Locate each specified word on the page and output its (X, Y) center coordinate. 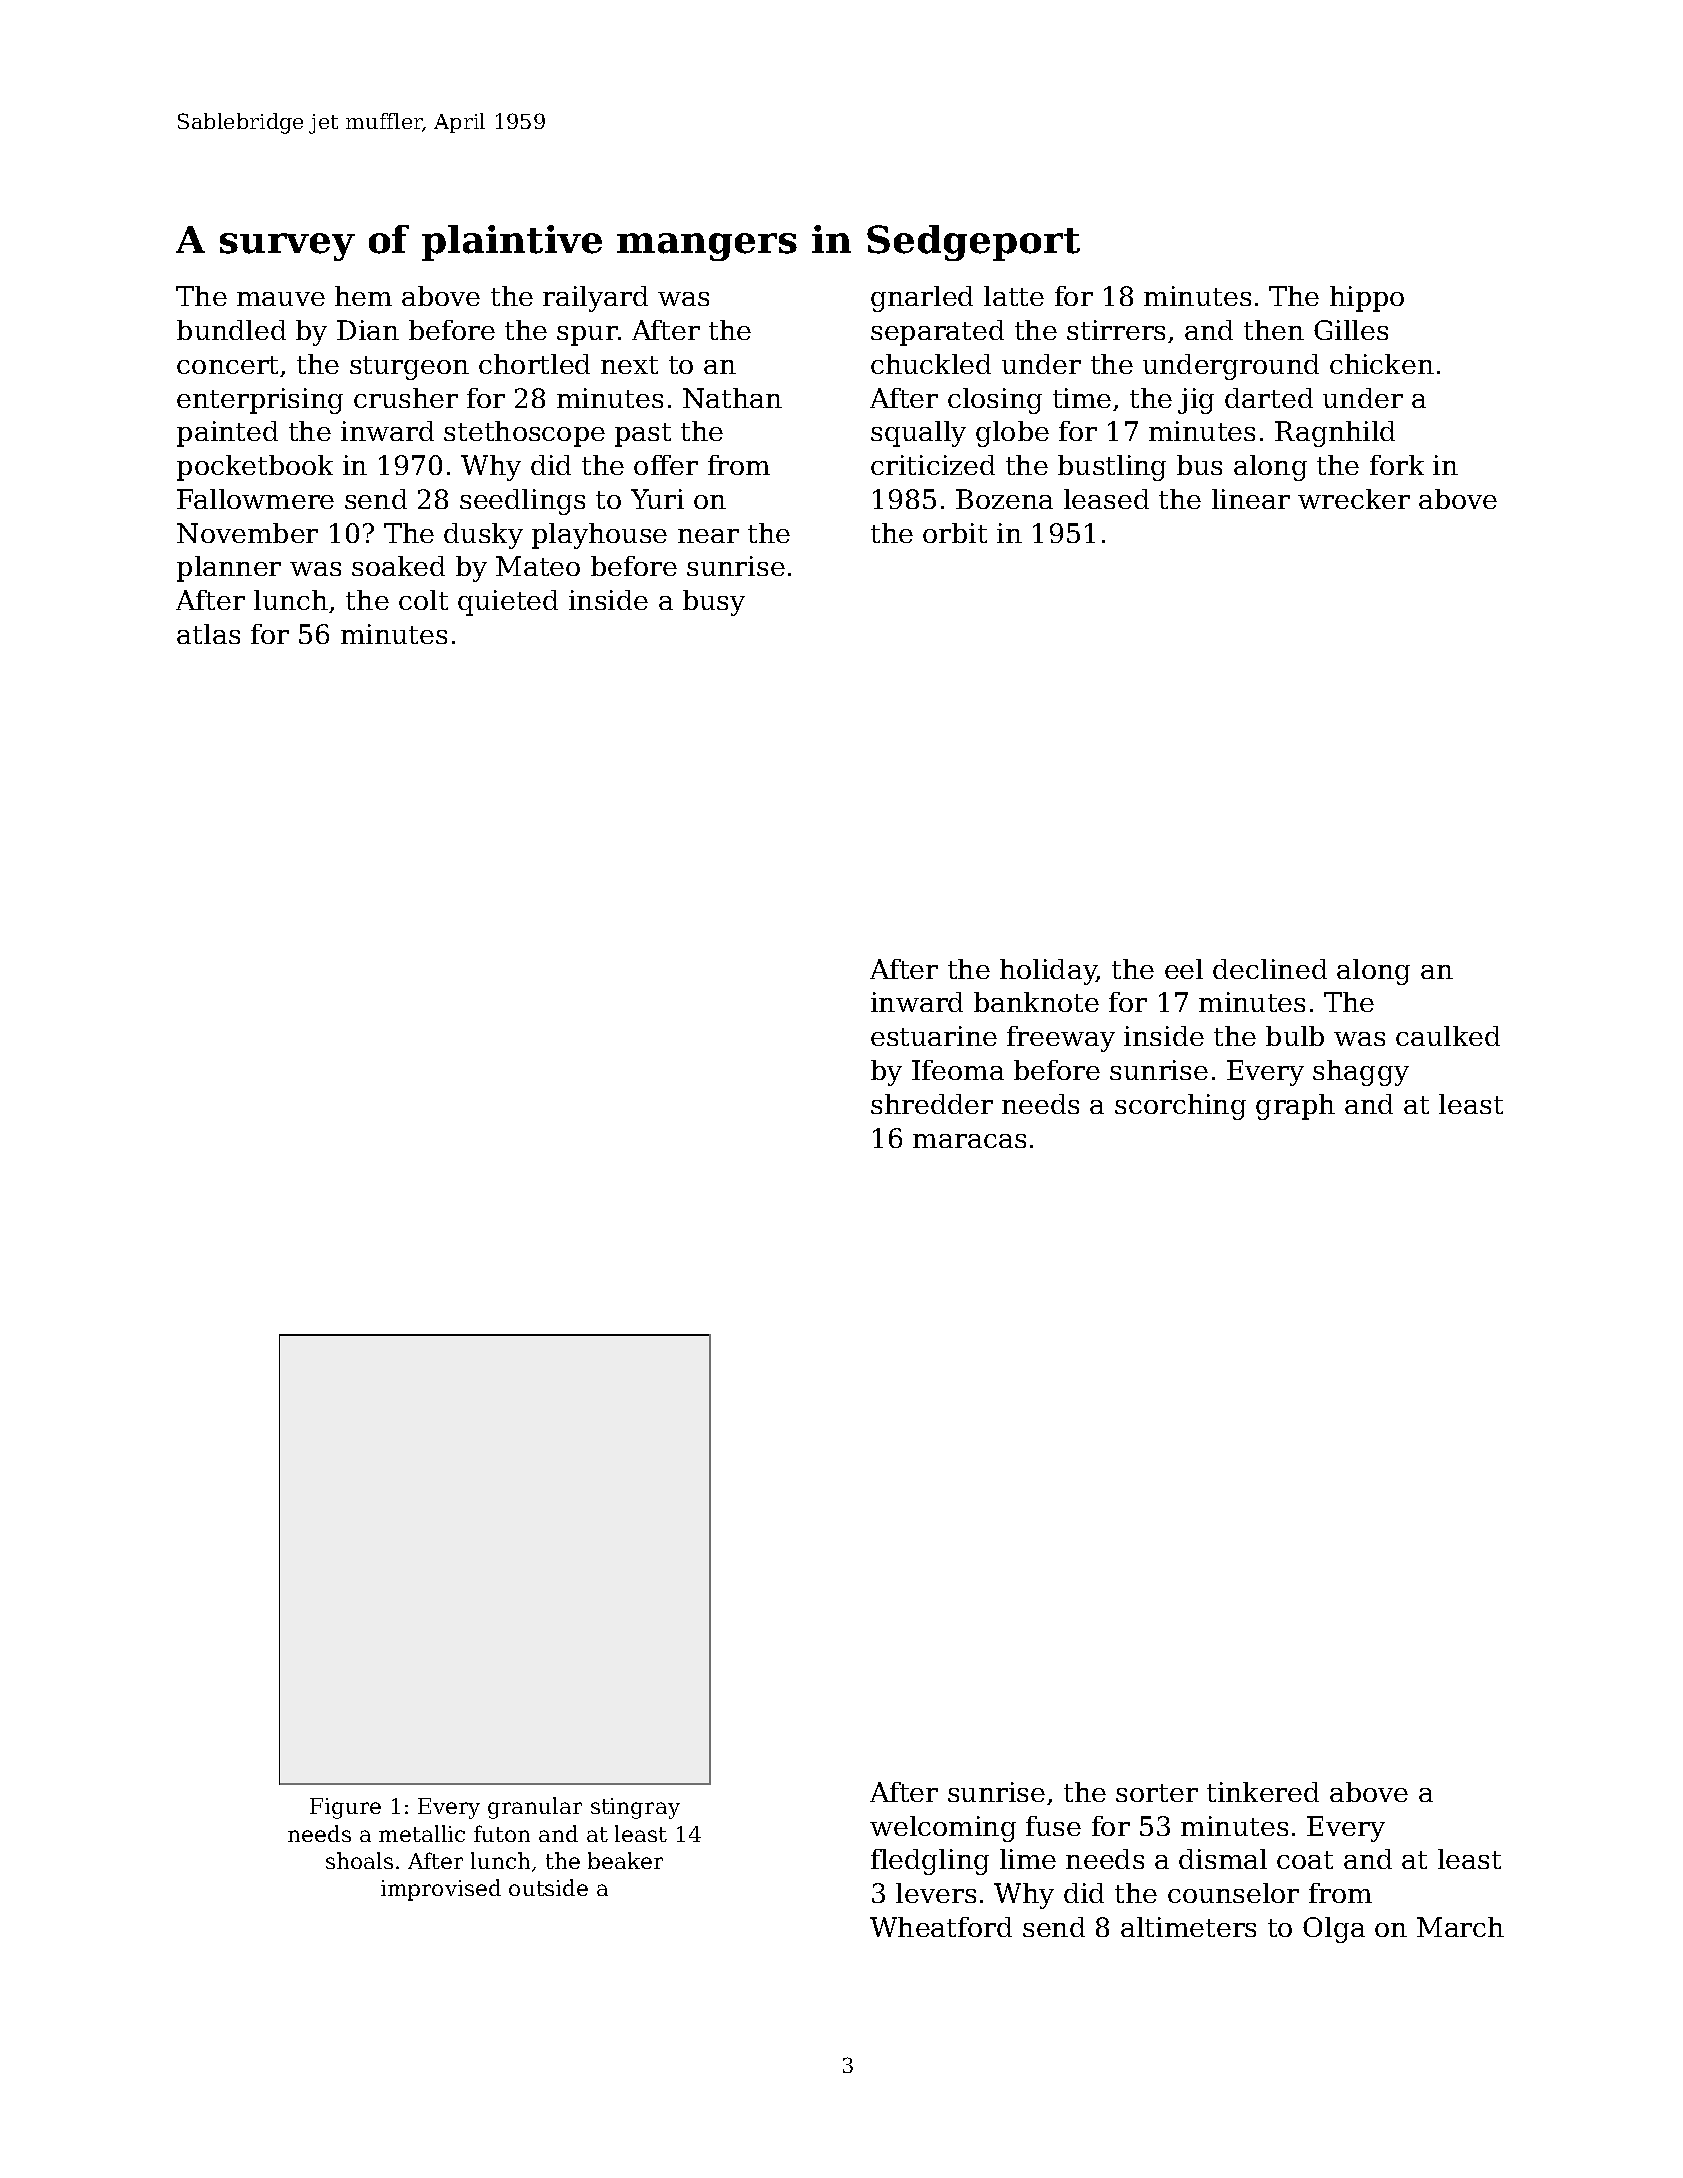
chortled (534, 364)
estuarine (934, 1036)
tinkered (1263, 1792)
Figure (345, 1808)
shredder (932, 1104)
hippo (1367, 299)
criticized (933, 465)
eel (1184, 969)
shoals (359, 1860)
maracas (969, 1141)
